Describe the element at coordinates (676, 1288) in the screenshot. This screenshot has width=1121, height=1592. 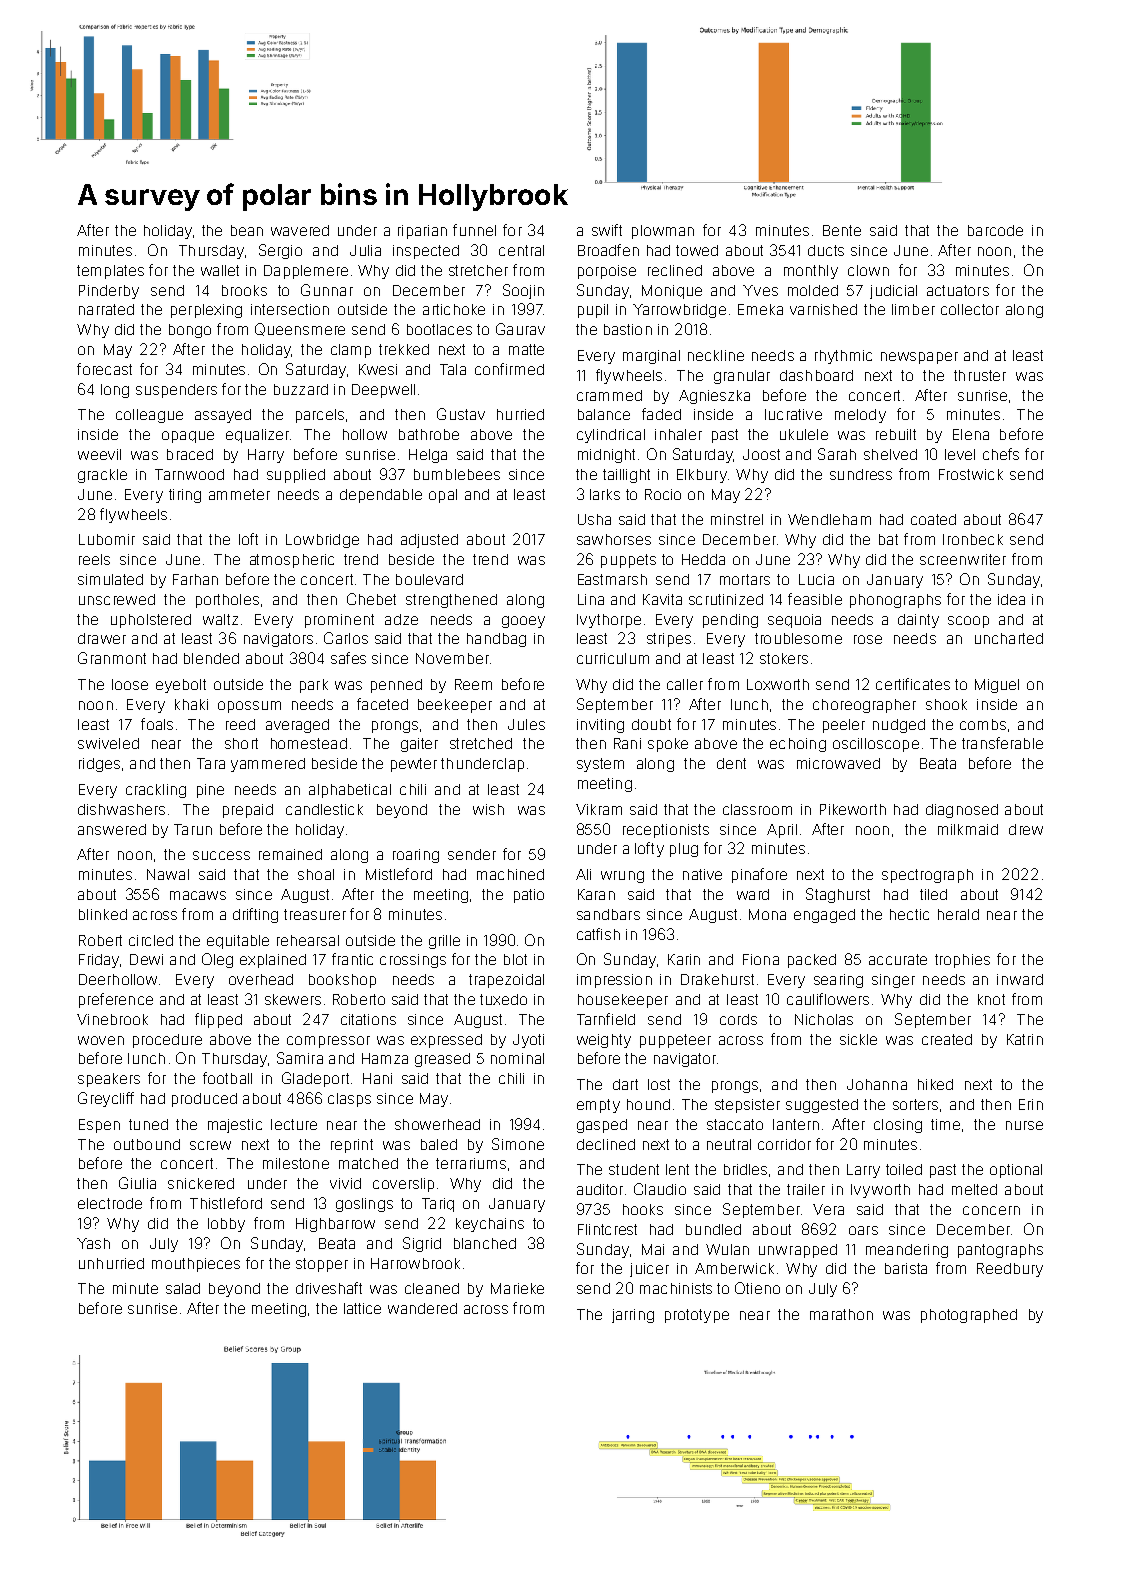
I see `machinists` at that location.
